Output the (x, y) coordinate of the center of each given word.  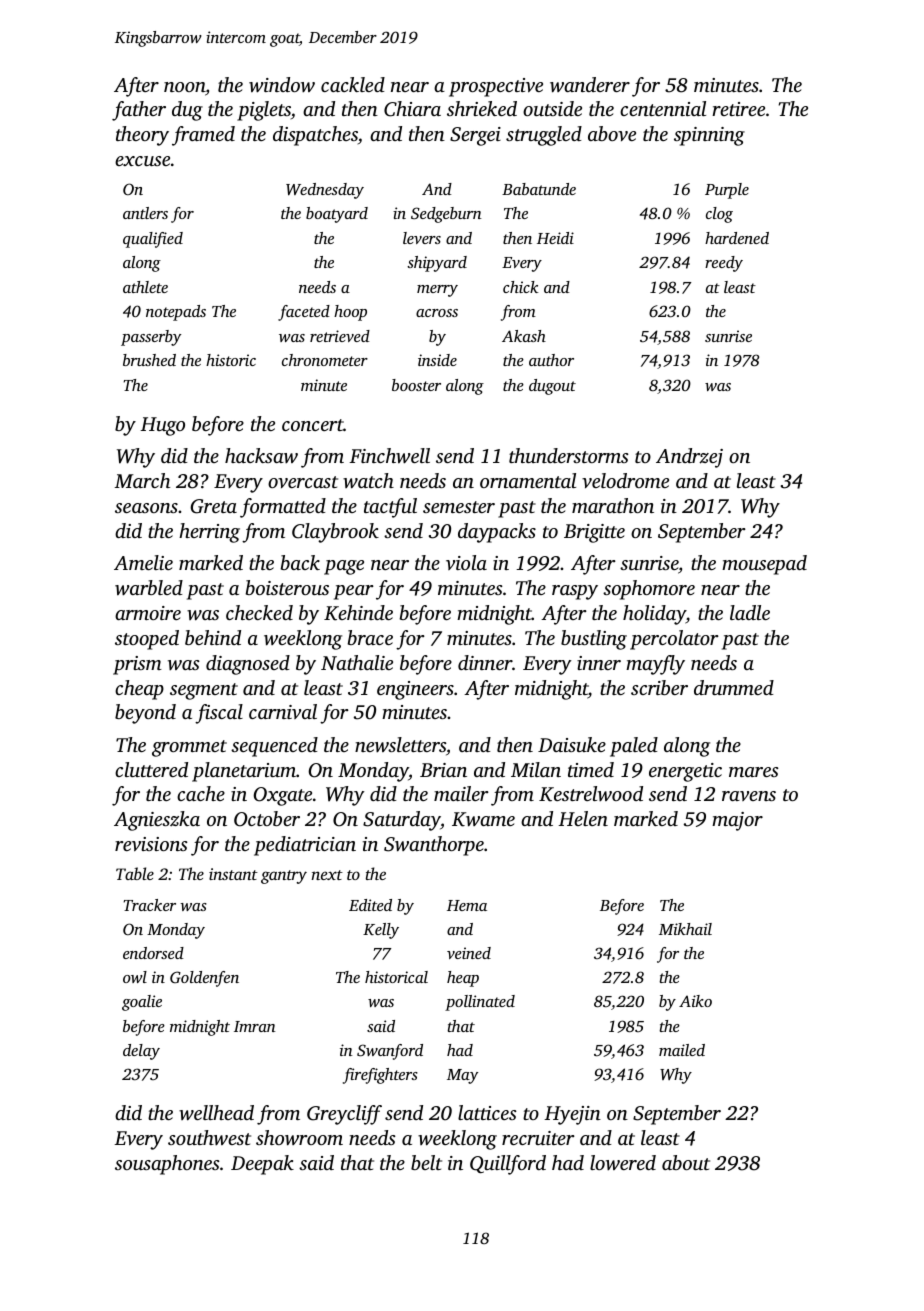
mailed (682, 1050)
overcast (303, 482)
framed (203, 136)
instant (233, 874)
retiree (738, 109)
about (686, 1162)
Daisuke (572, 744)
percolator (674, 640)
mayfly (655, 665)
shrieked (482, 108)
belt (426, 1162)
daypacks (497, 533)
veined (469, 953)
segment (204, 691)
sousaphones (167, 1165)
